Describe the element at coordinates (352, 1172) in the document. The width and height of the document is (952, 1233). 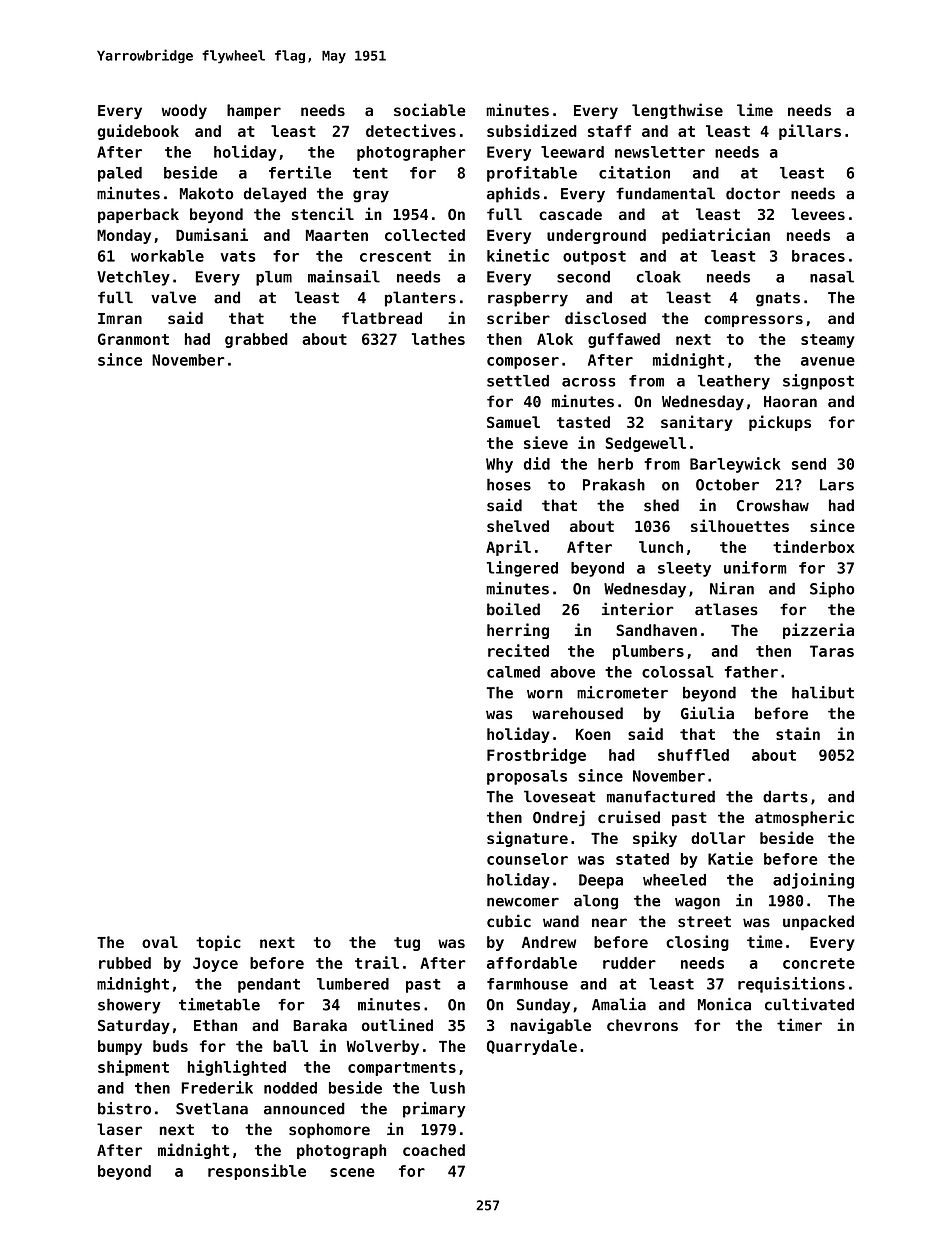
I see `scene` at that location.
